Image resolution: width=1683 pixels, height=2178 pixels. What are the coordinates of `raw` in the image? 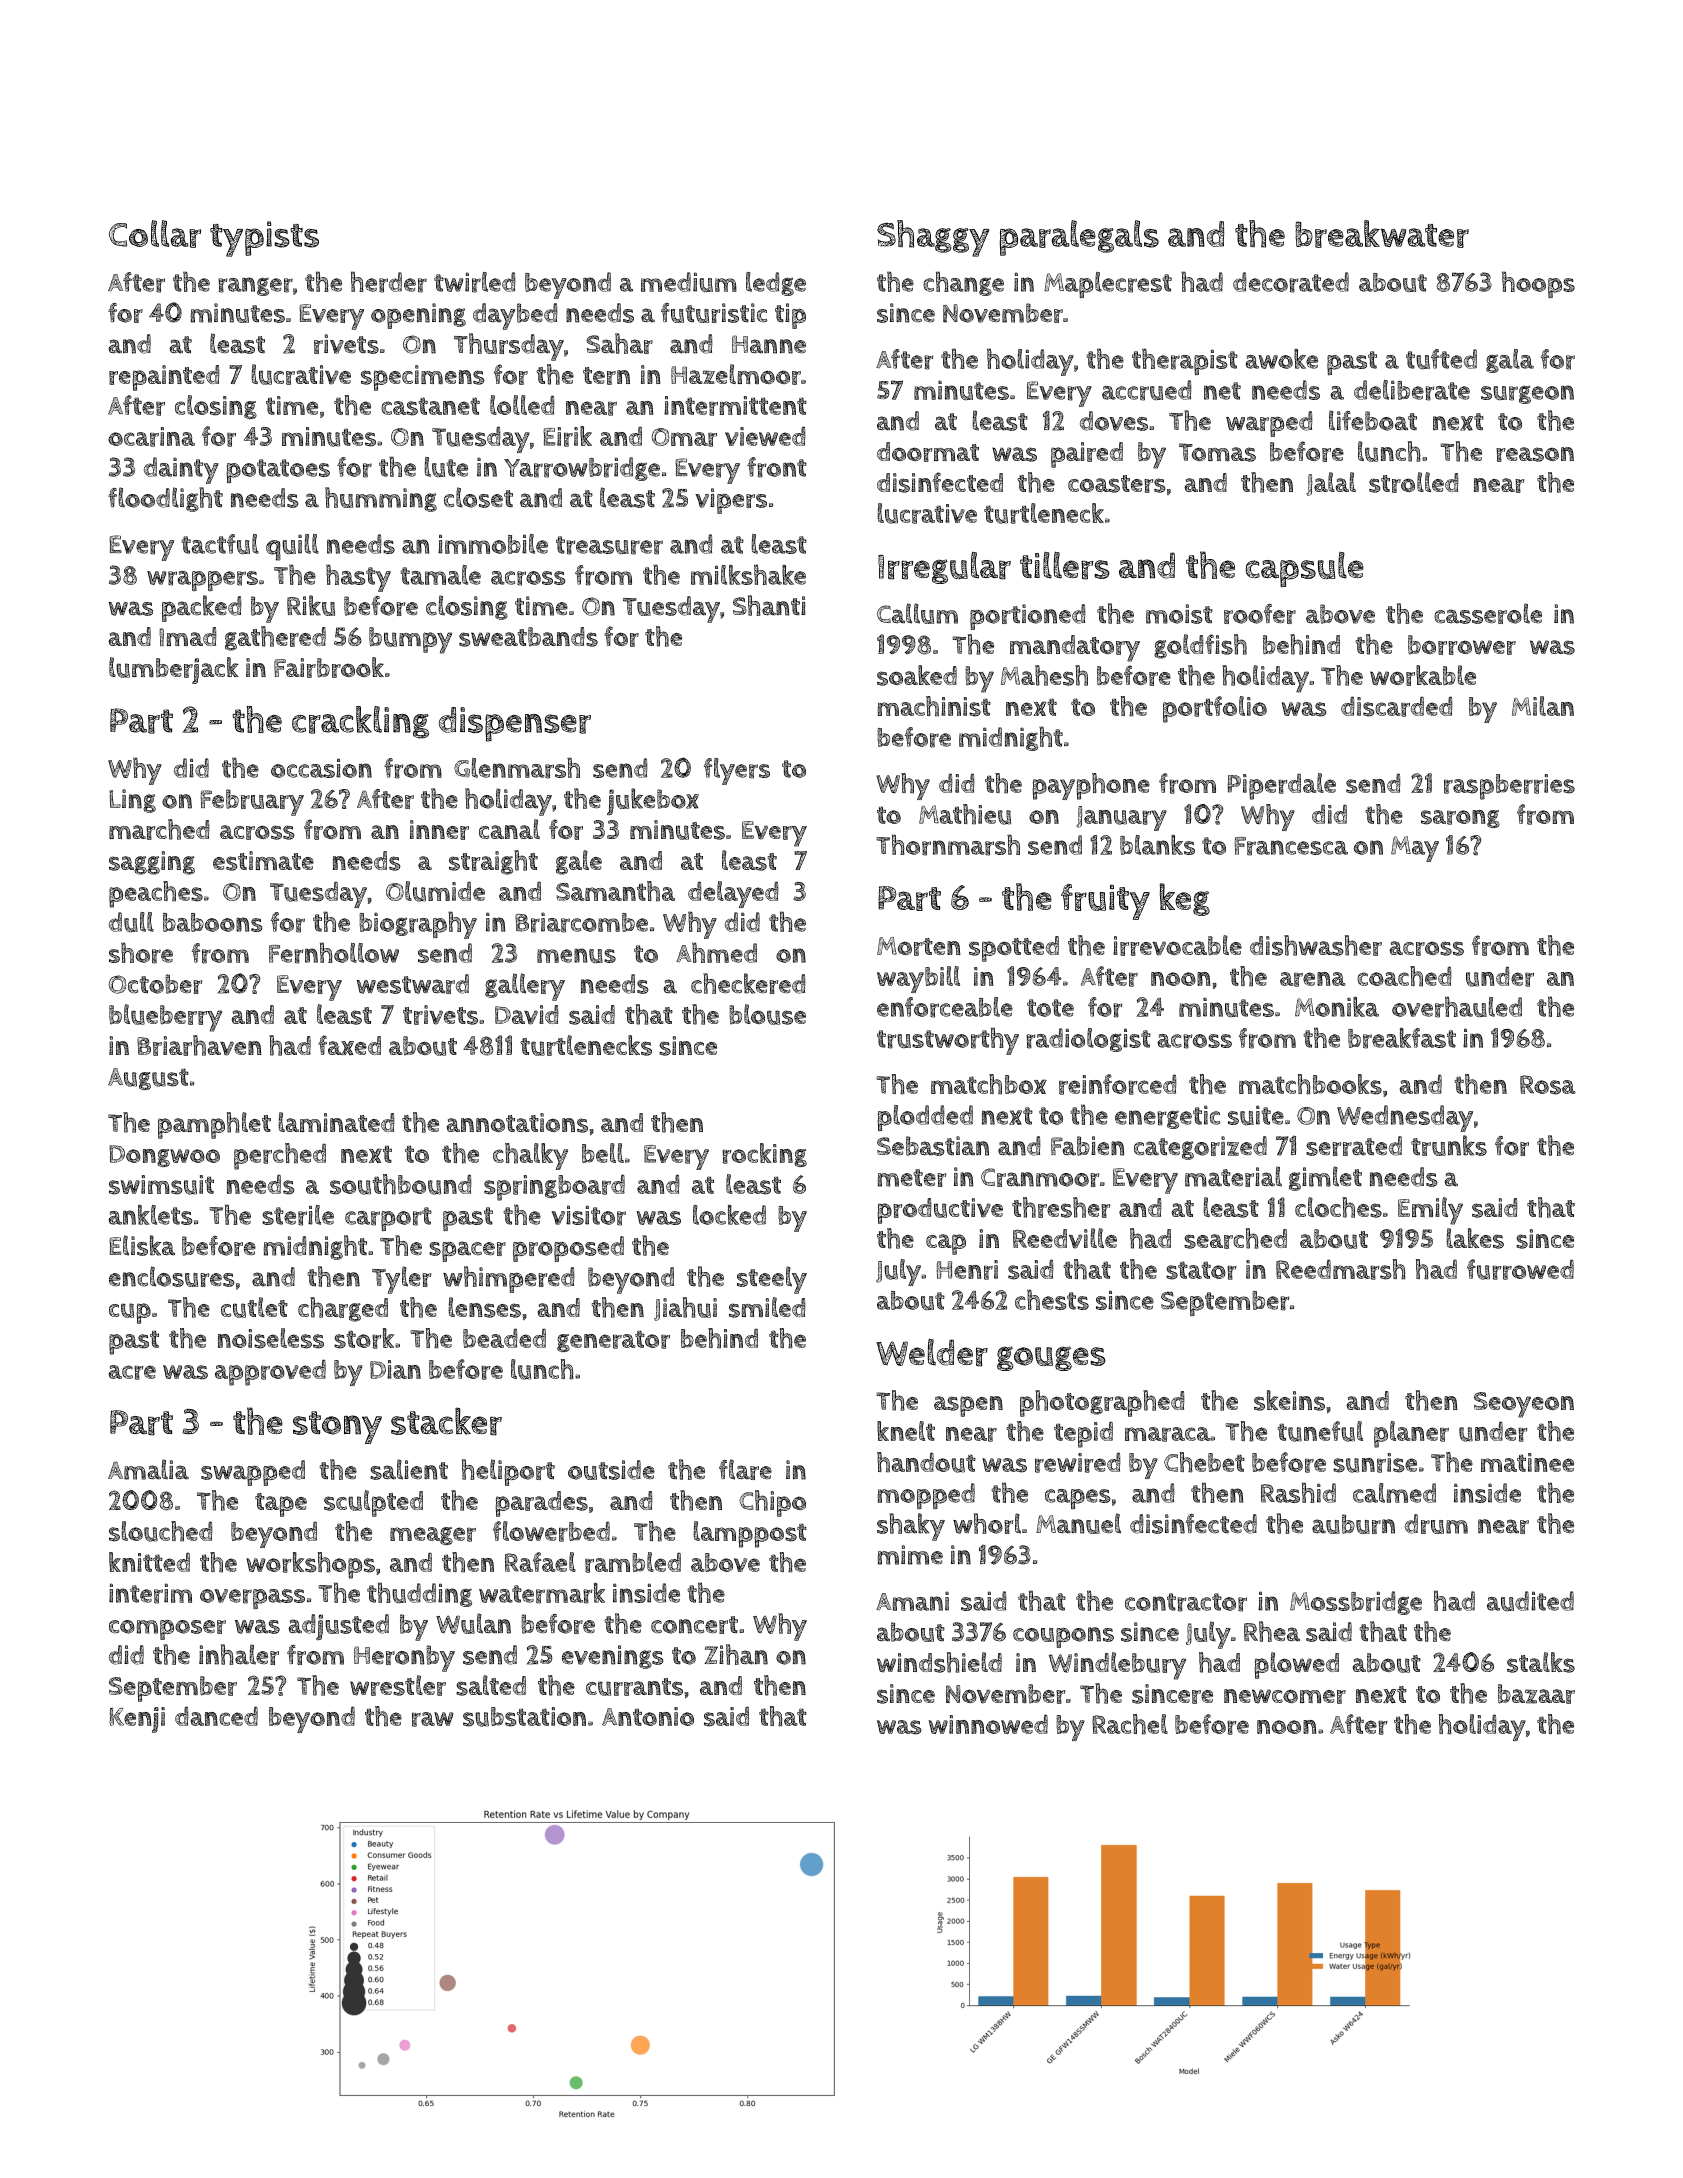 It's located at (433, 1719).
